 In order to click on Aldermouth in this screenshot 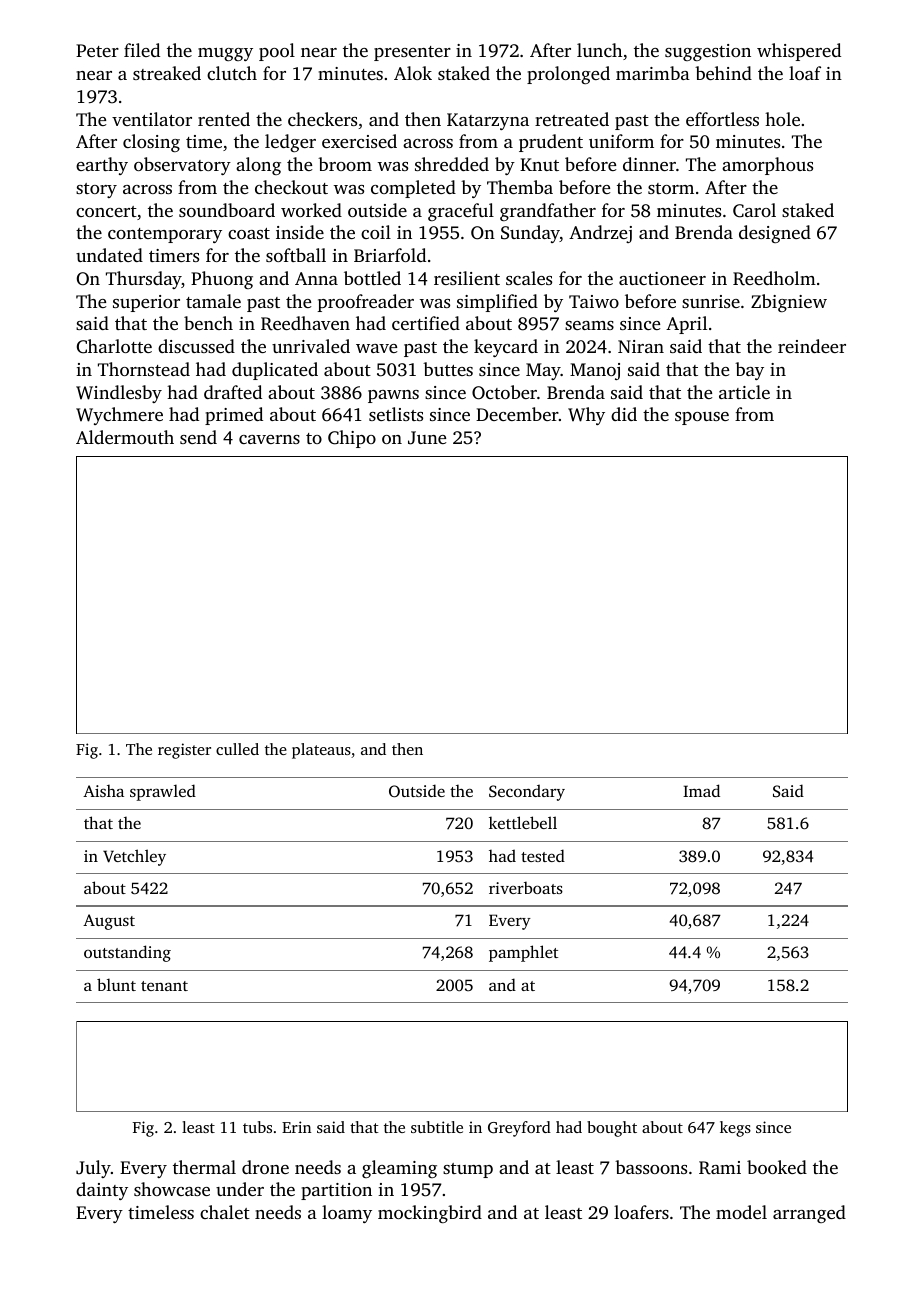, I will do `click(125, 437)`.
